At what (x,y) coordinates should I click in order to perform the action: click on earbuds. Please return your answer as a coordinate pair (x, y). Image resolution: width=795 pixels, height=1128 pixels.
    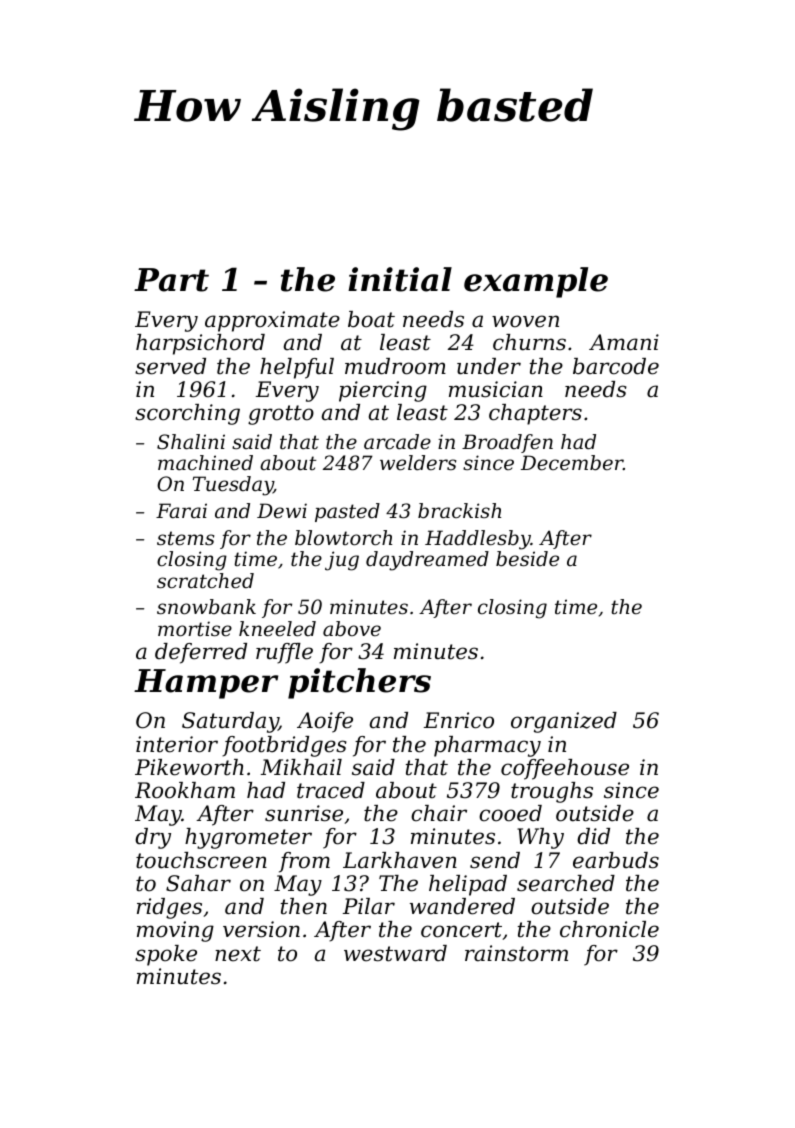
    Looking at the image, I should click on (616, 860).
